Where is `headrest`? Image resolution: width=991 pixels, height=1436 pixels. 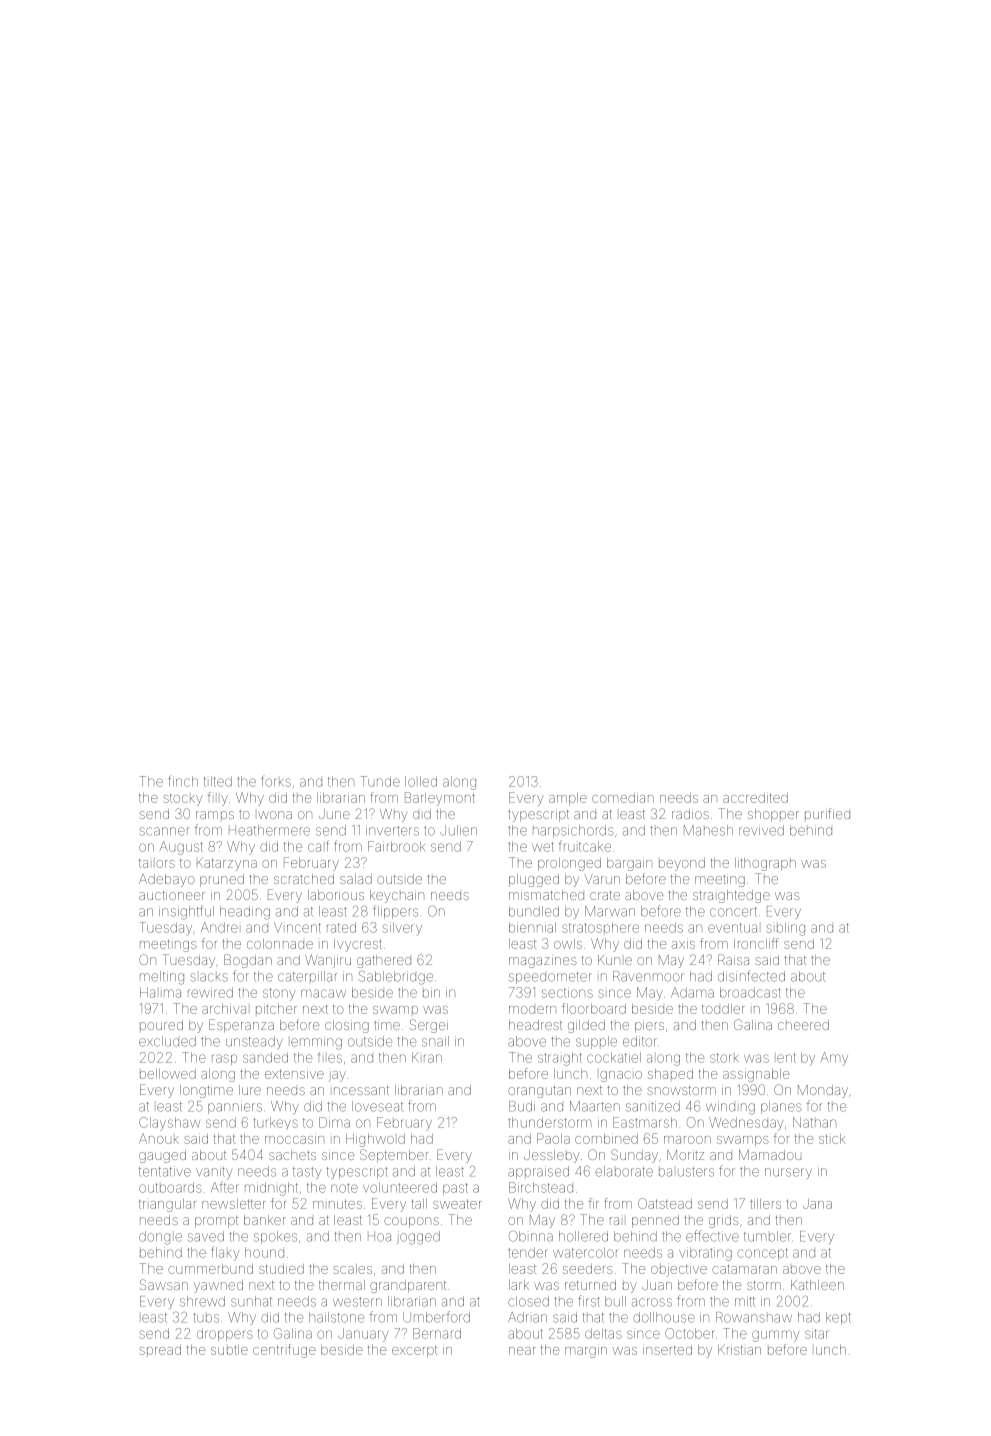
headrest is located at coordinates (535, 1025).
